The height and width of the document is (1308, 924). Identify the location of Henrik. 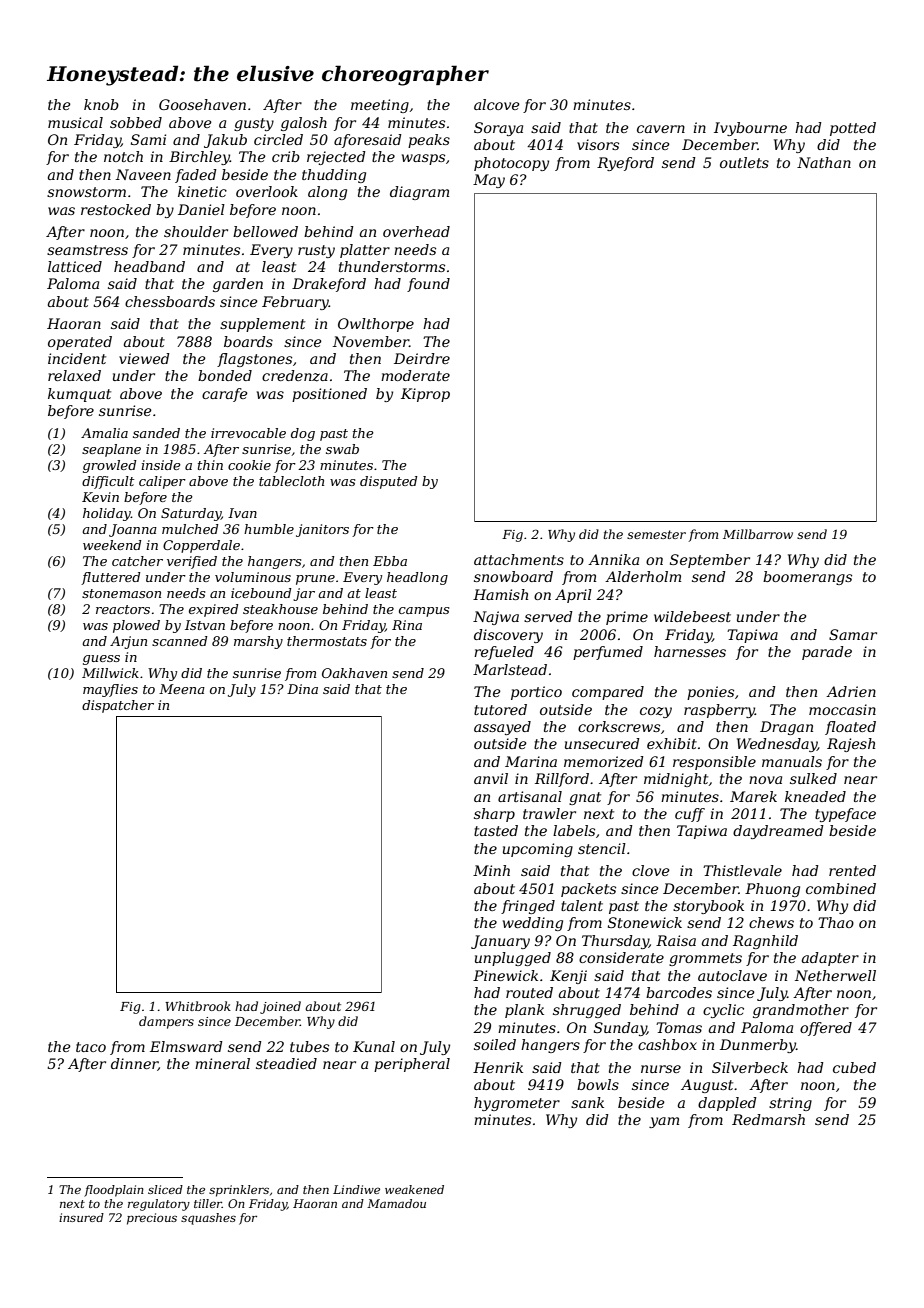
(498, 1067).
